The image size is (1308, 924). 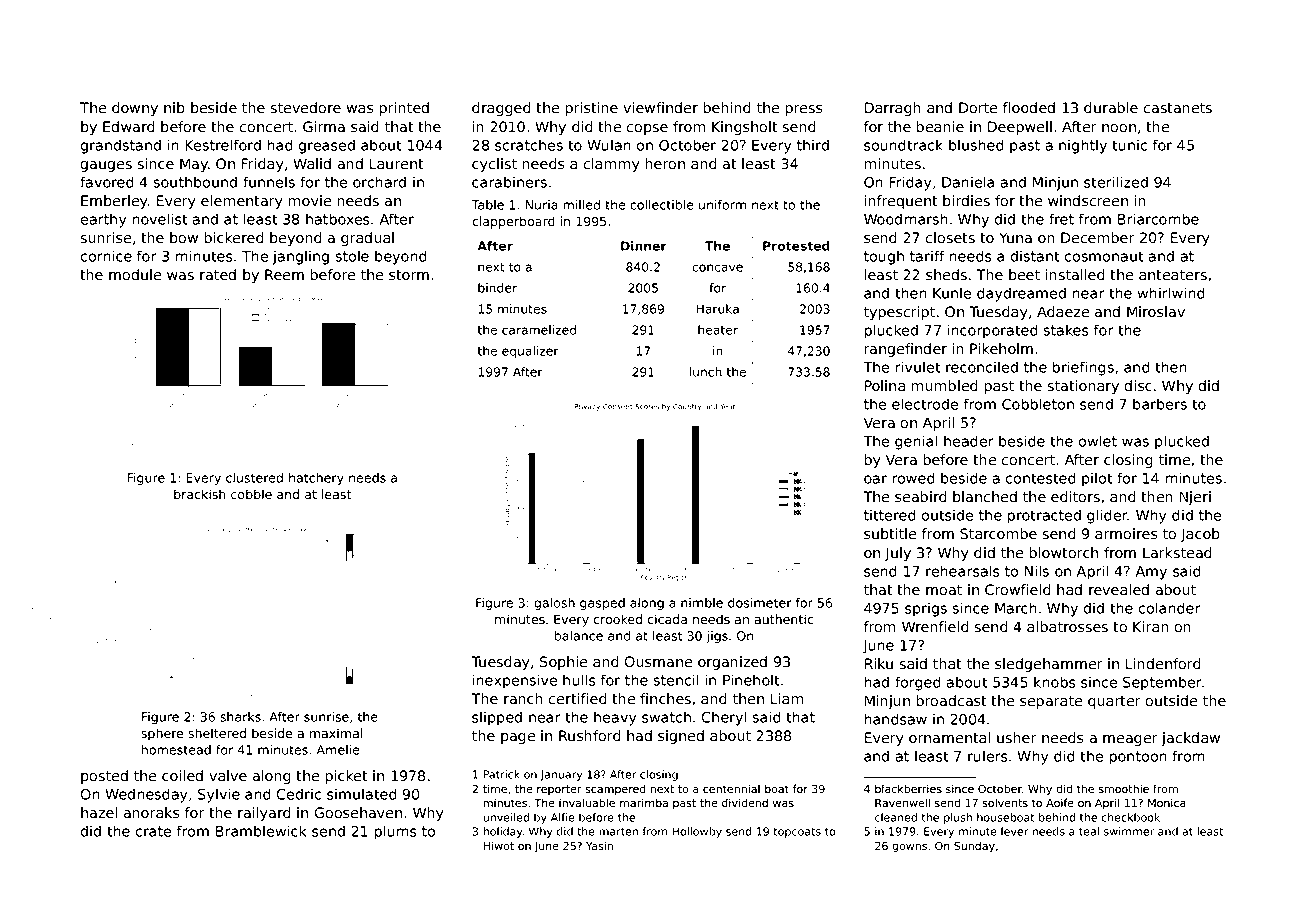 What do you see at coordinates (397, 163) in the screenshot?
I see `Laurent` at bounding box center [397, 163].
